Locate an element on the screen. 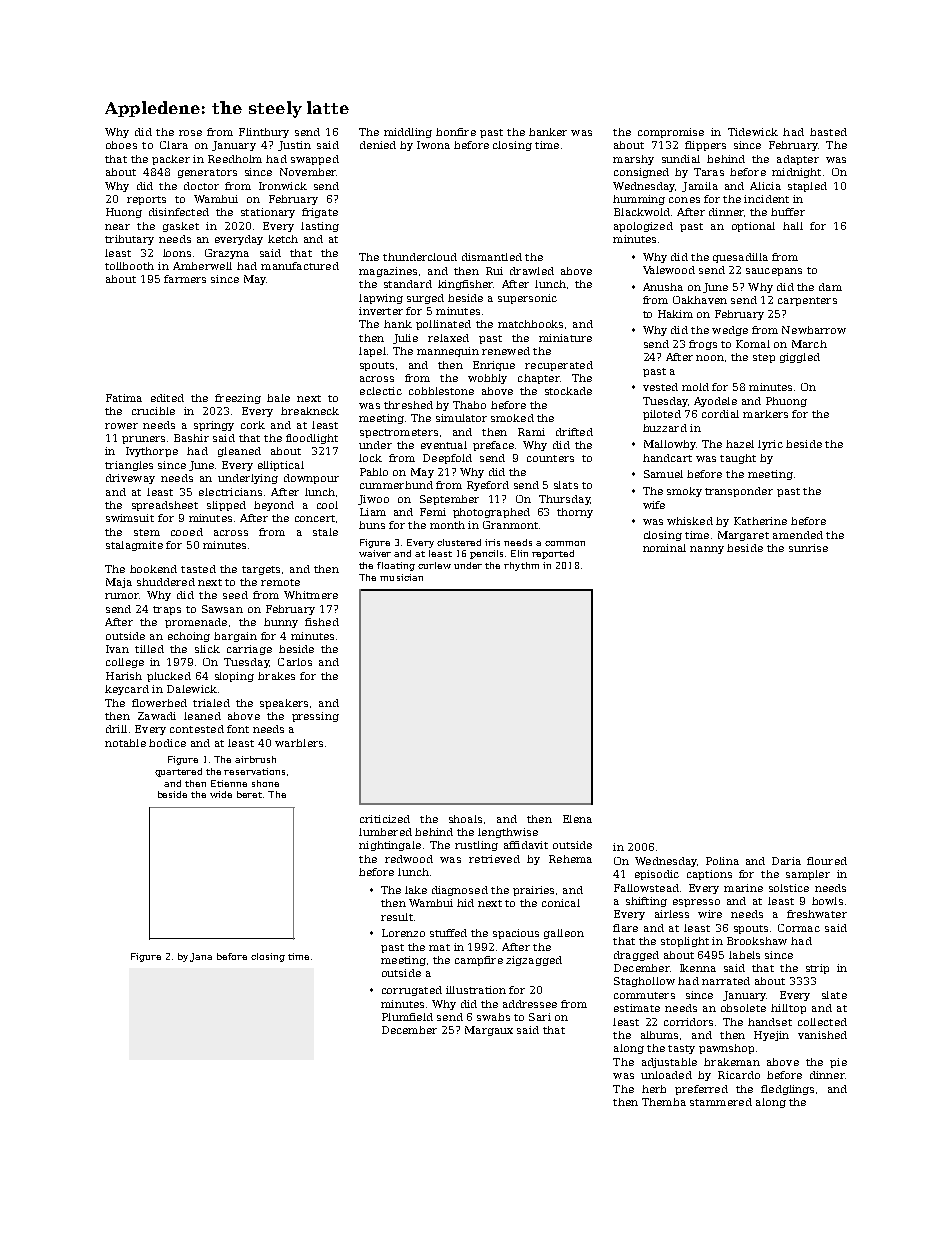  stapled is located at coordinates (807, 187).
